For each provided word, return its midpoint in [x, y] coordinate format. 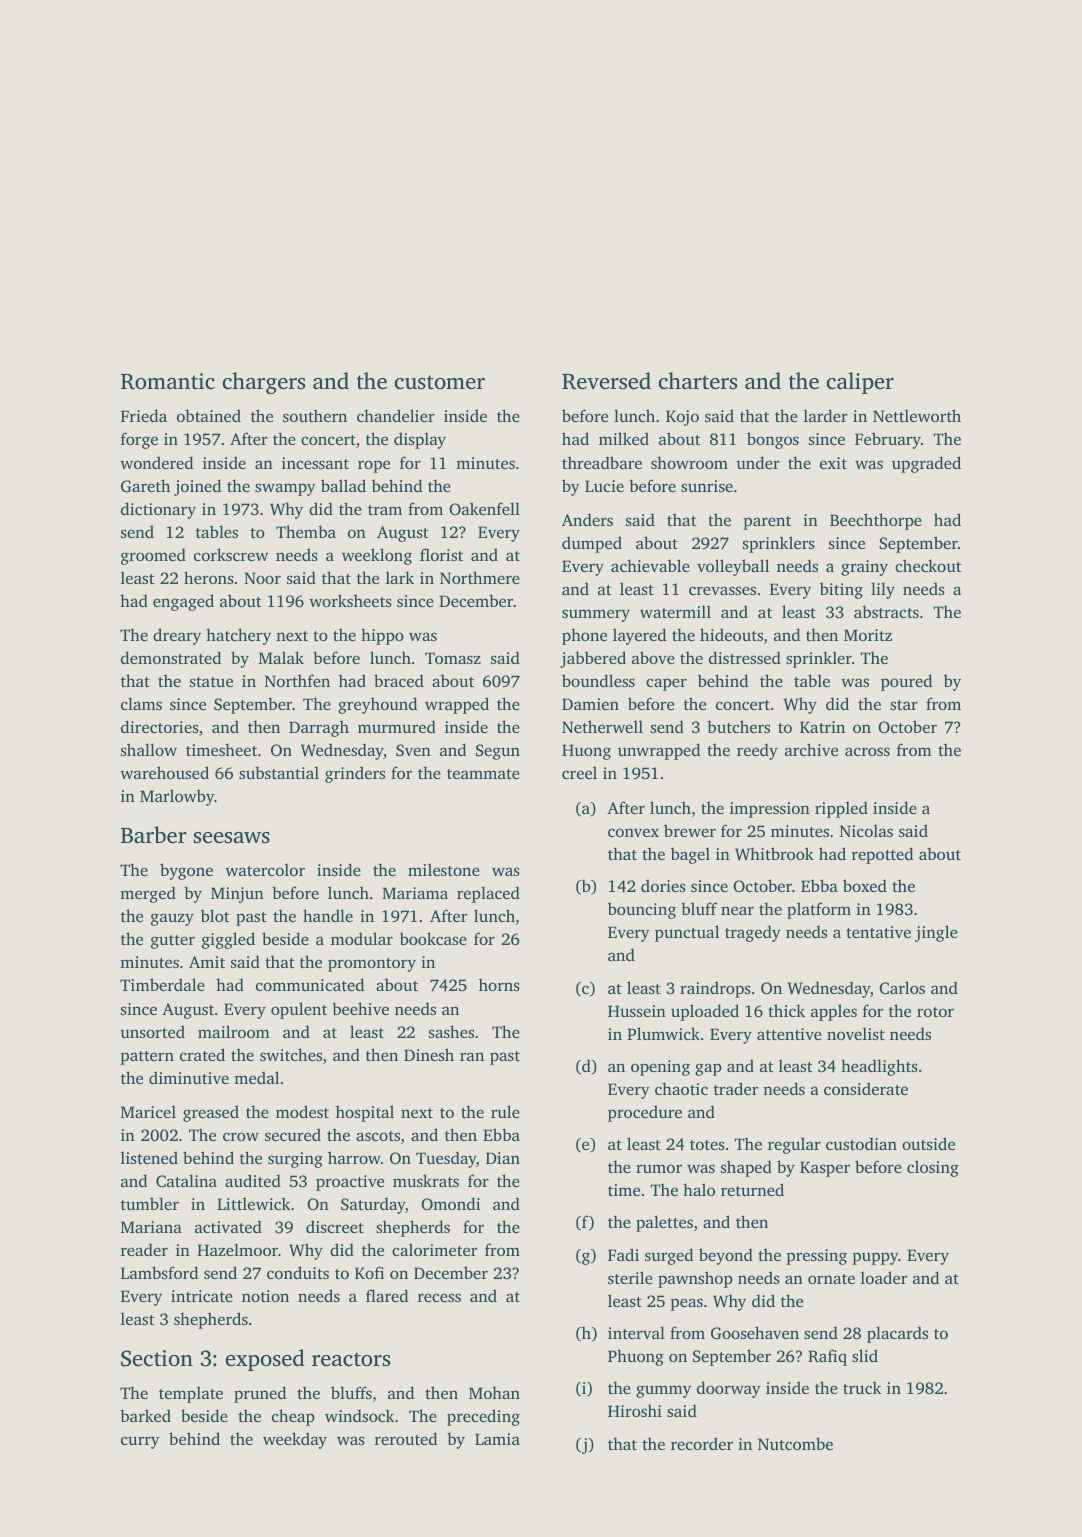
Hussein [637, 1011]
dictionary [158, 510]
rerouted [406, 1438]
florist [441, 554]
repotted [882, 855]
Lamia [497, 1439]
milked [624, 438]
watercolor [265, 869]
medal [256, 1077]
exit [833, 463]
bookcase [433, 938]
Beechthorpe [876, 521]
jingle [936, 933]
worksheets [350, 600]
